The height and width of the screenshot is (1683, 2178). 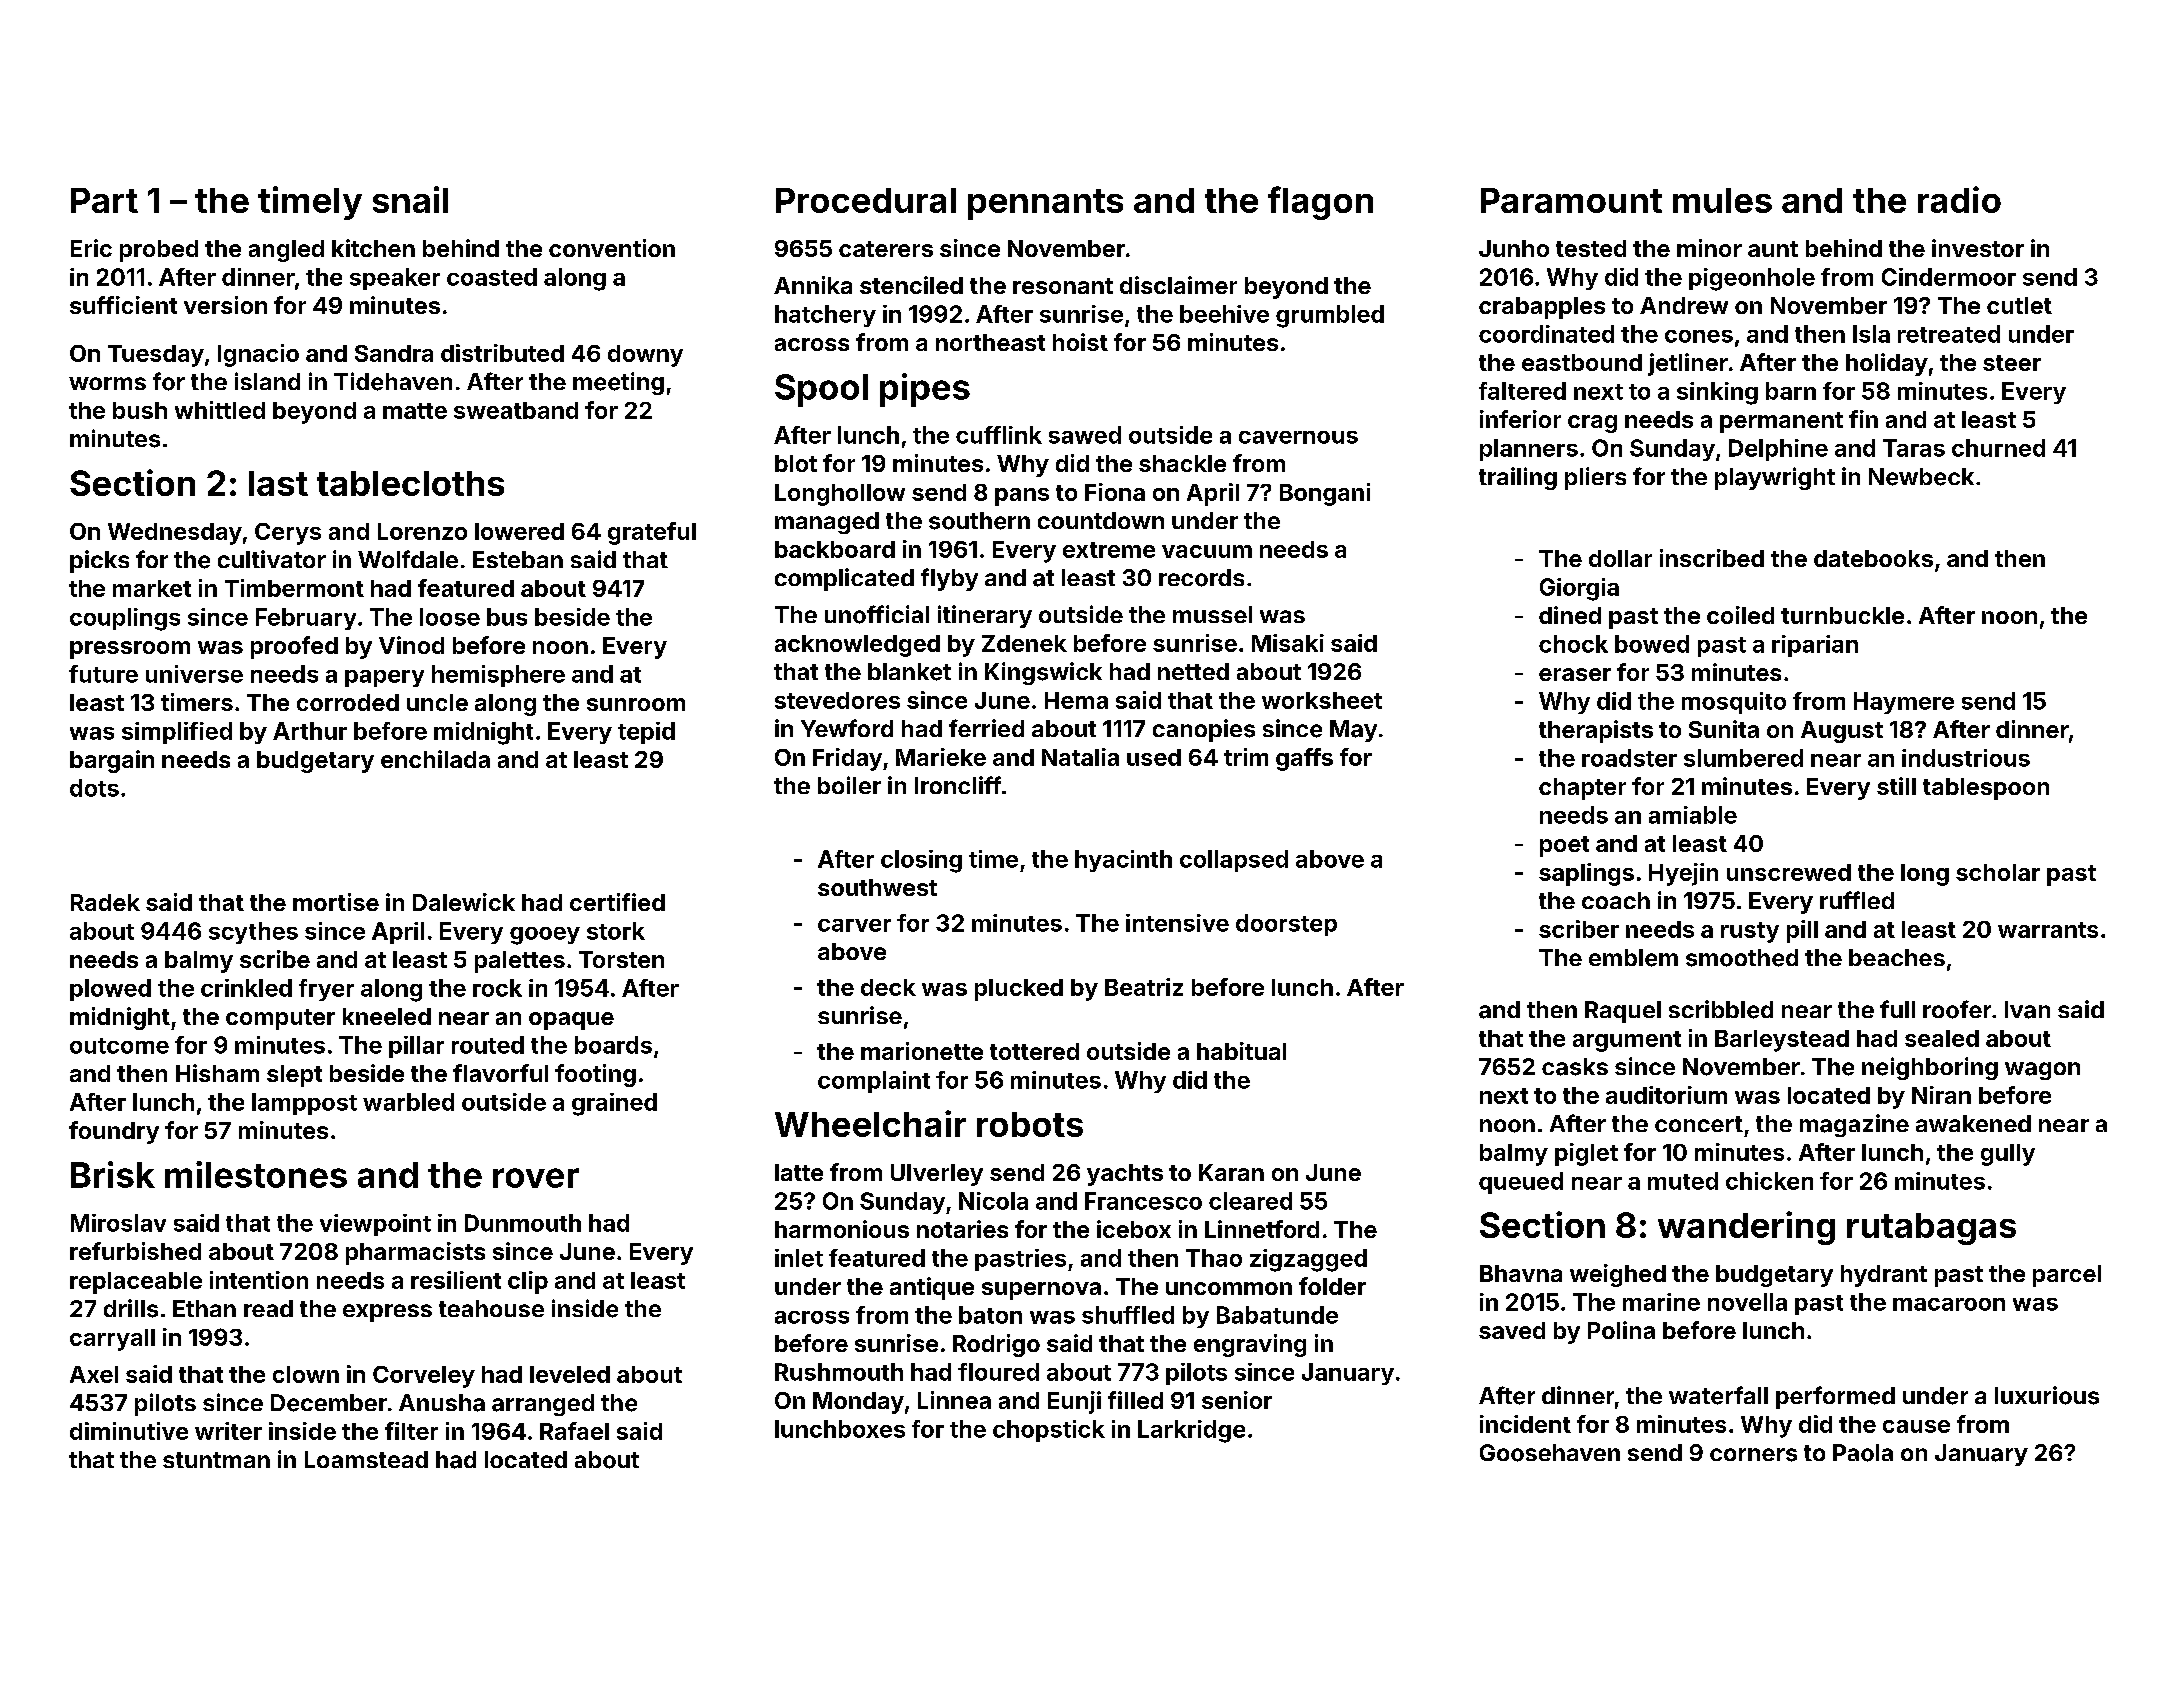 What do you see at coordinates (874, 1082) in the screenshot?
I see `complaint` at bounding box center [874, 1082].
